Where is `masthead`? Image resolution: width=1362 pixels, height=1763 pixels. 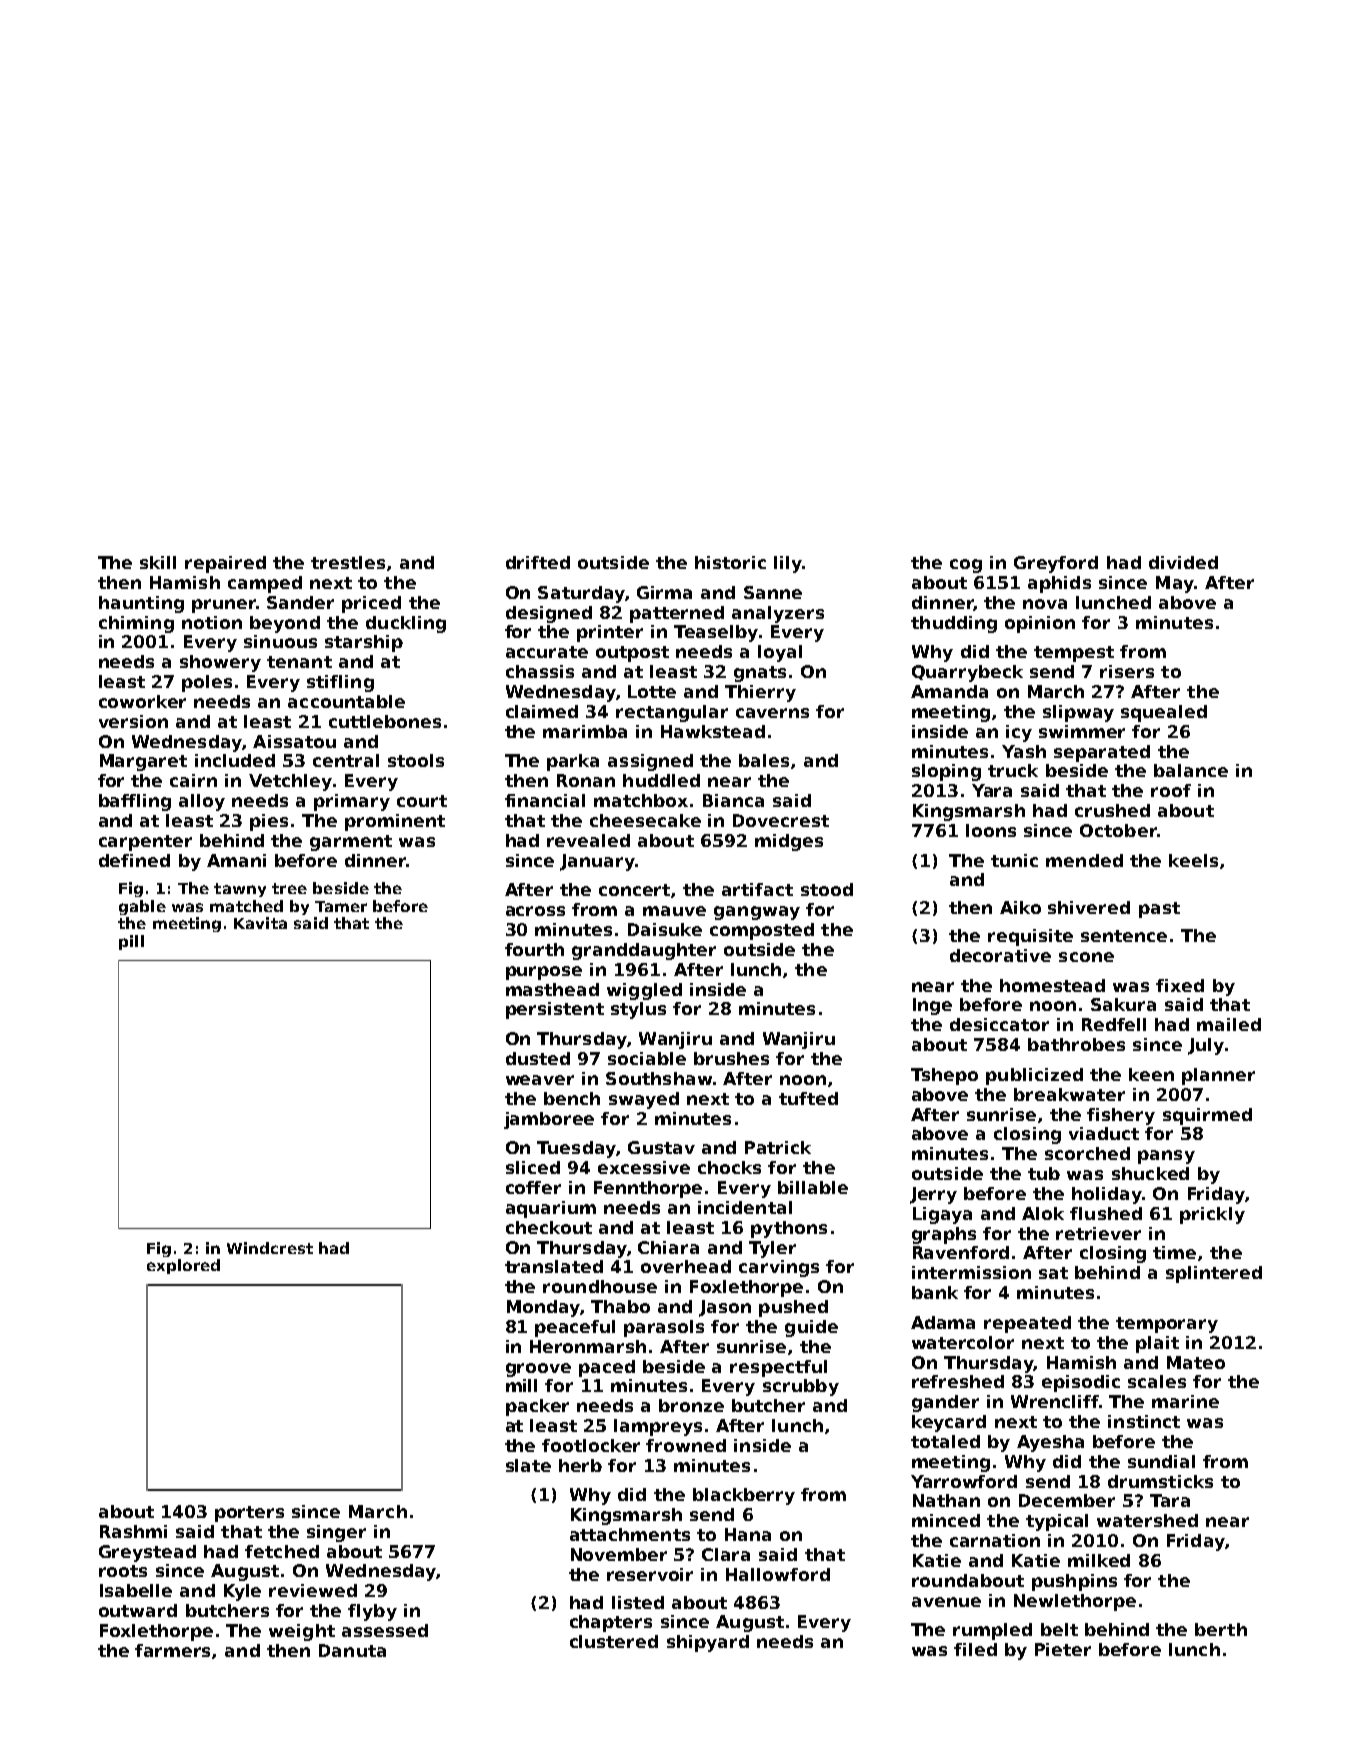 masthead is located at coordinates (552, 989).
